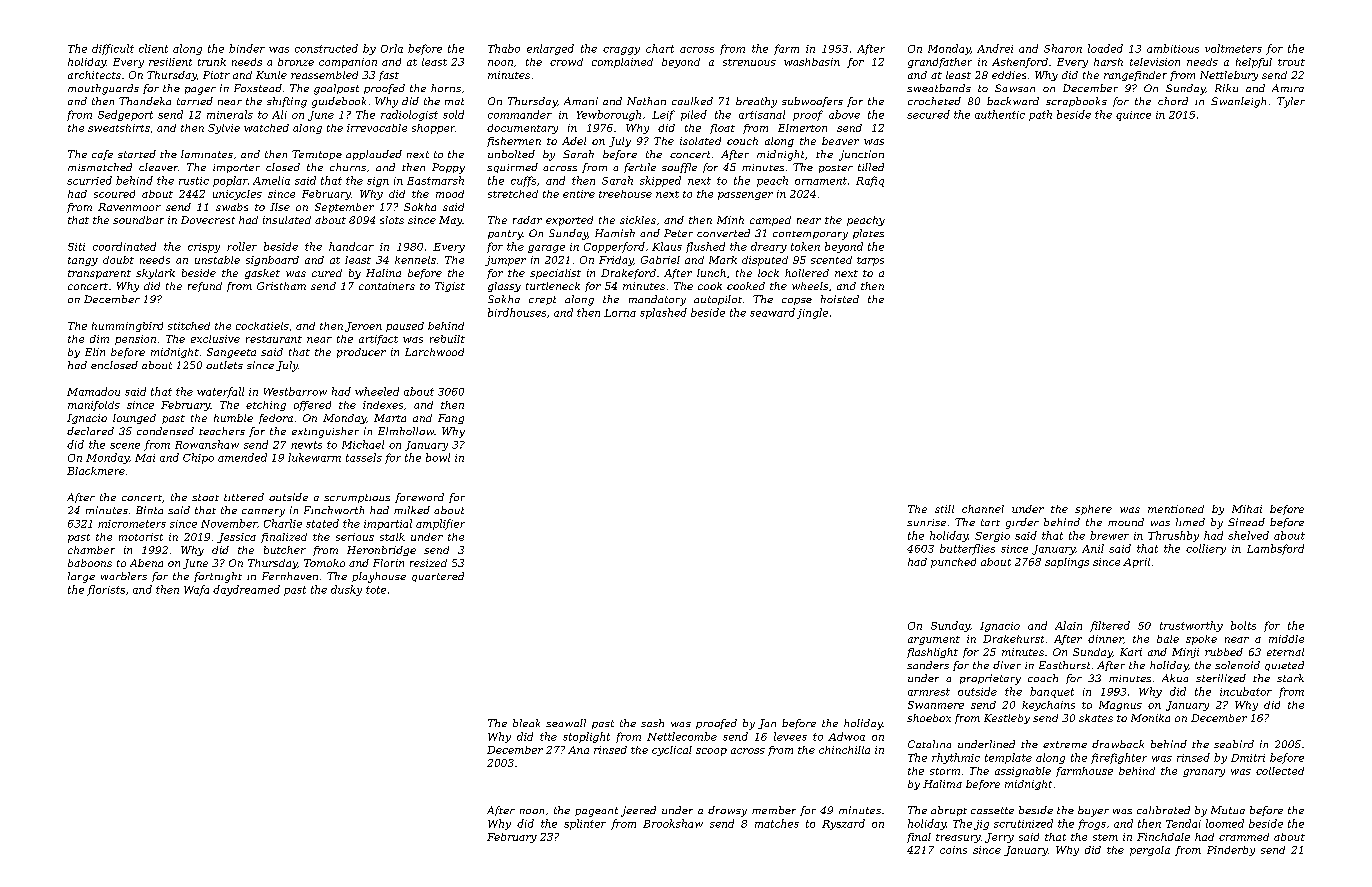  What do you see at coordinates (812, 313) in the screenshot?
I see `jingle` at bounding box center [812, 313].
